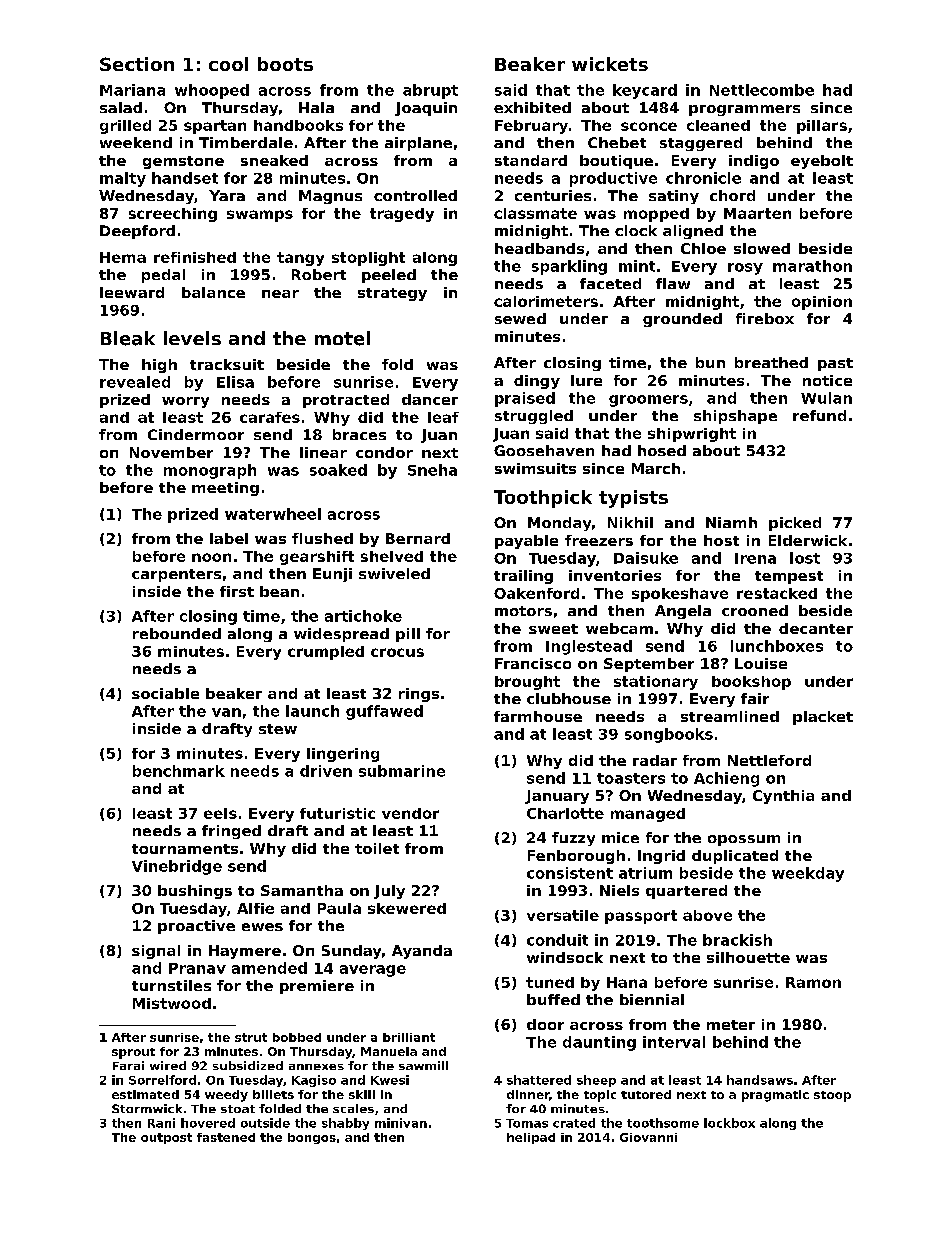 This document has width=952, height=1233. I want to click on waterwheel, so click(273, 514).
